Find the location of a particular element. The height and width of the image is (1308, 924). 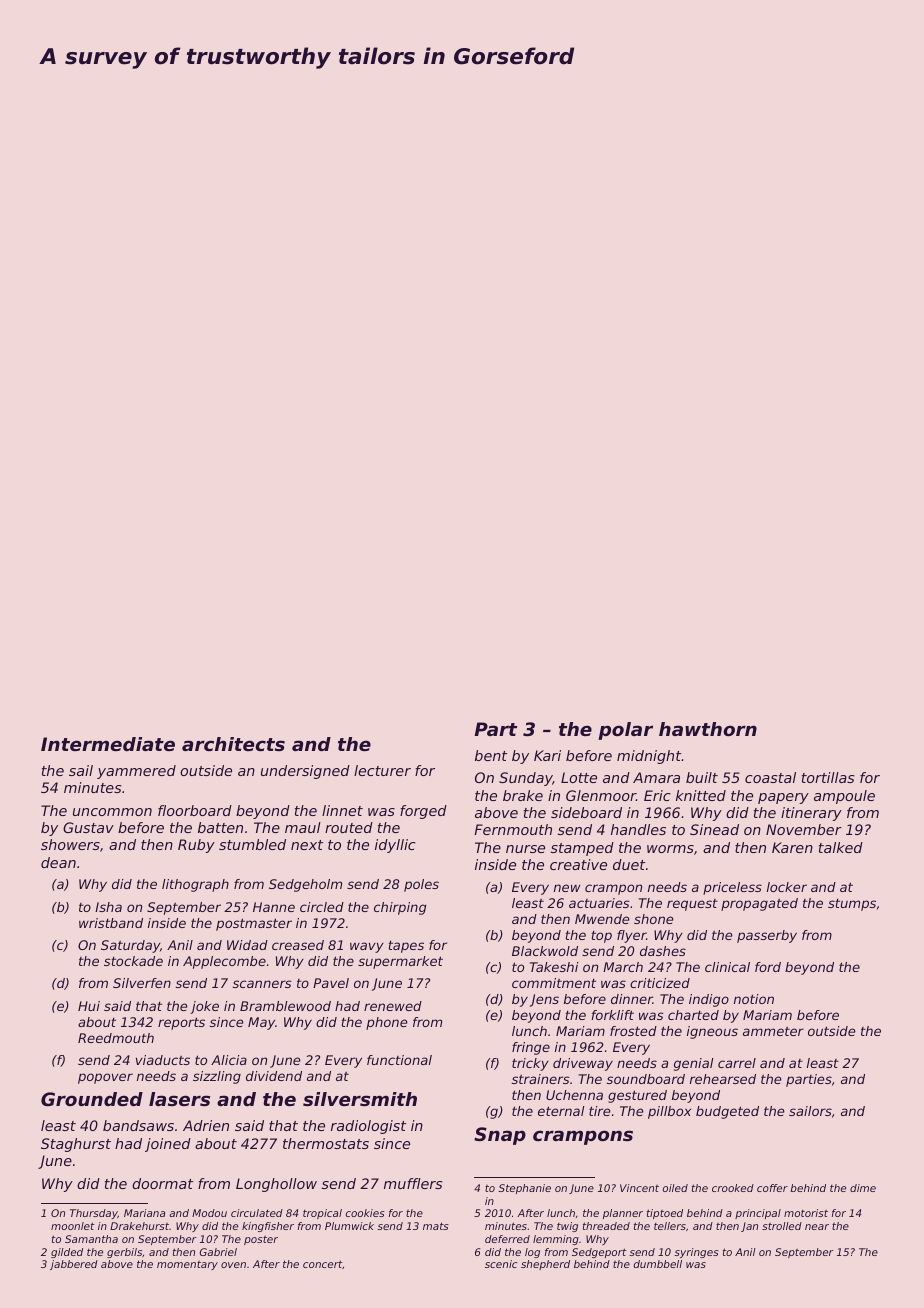

tapes is located at coordinates (406, 947).
